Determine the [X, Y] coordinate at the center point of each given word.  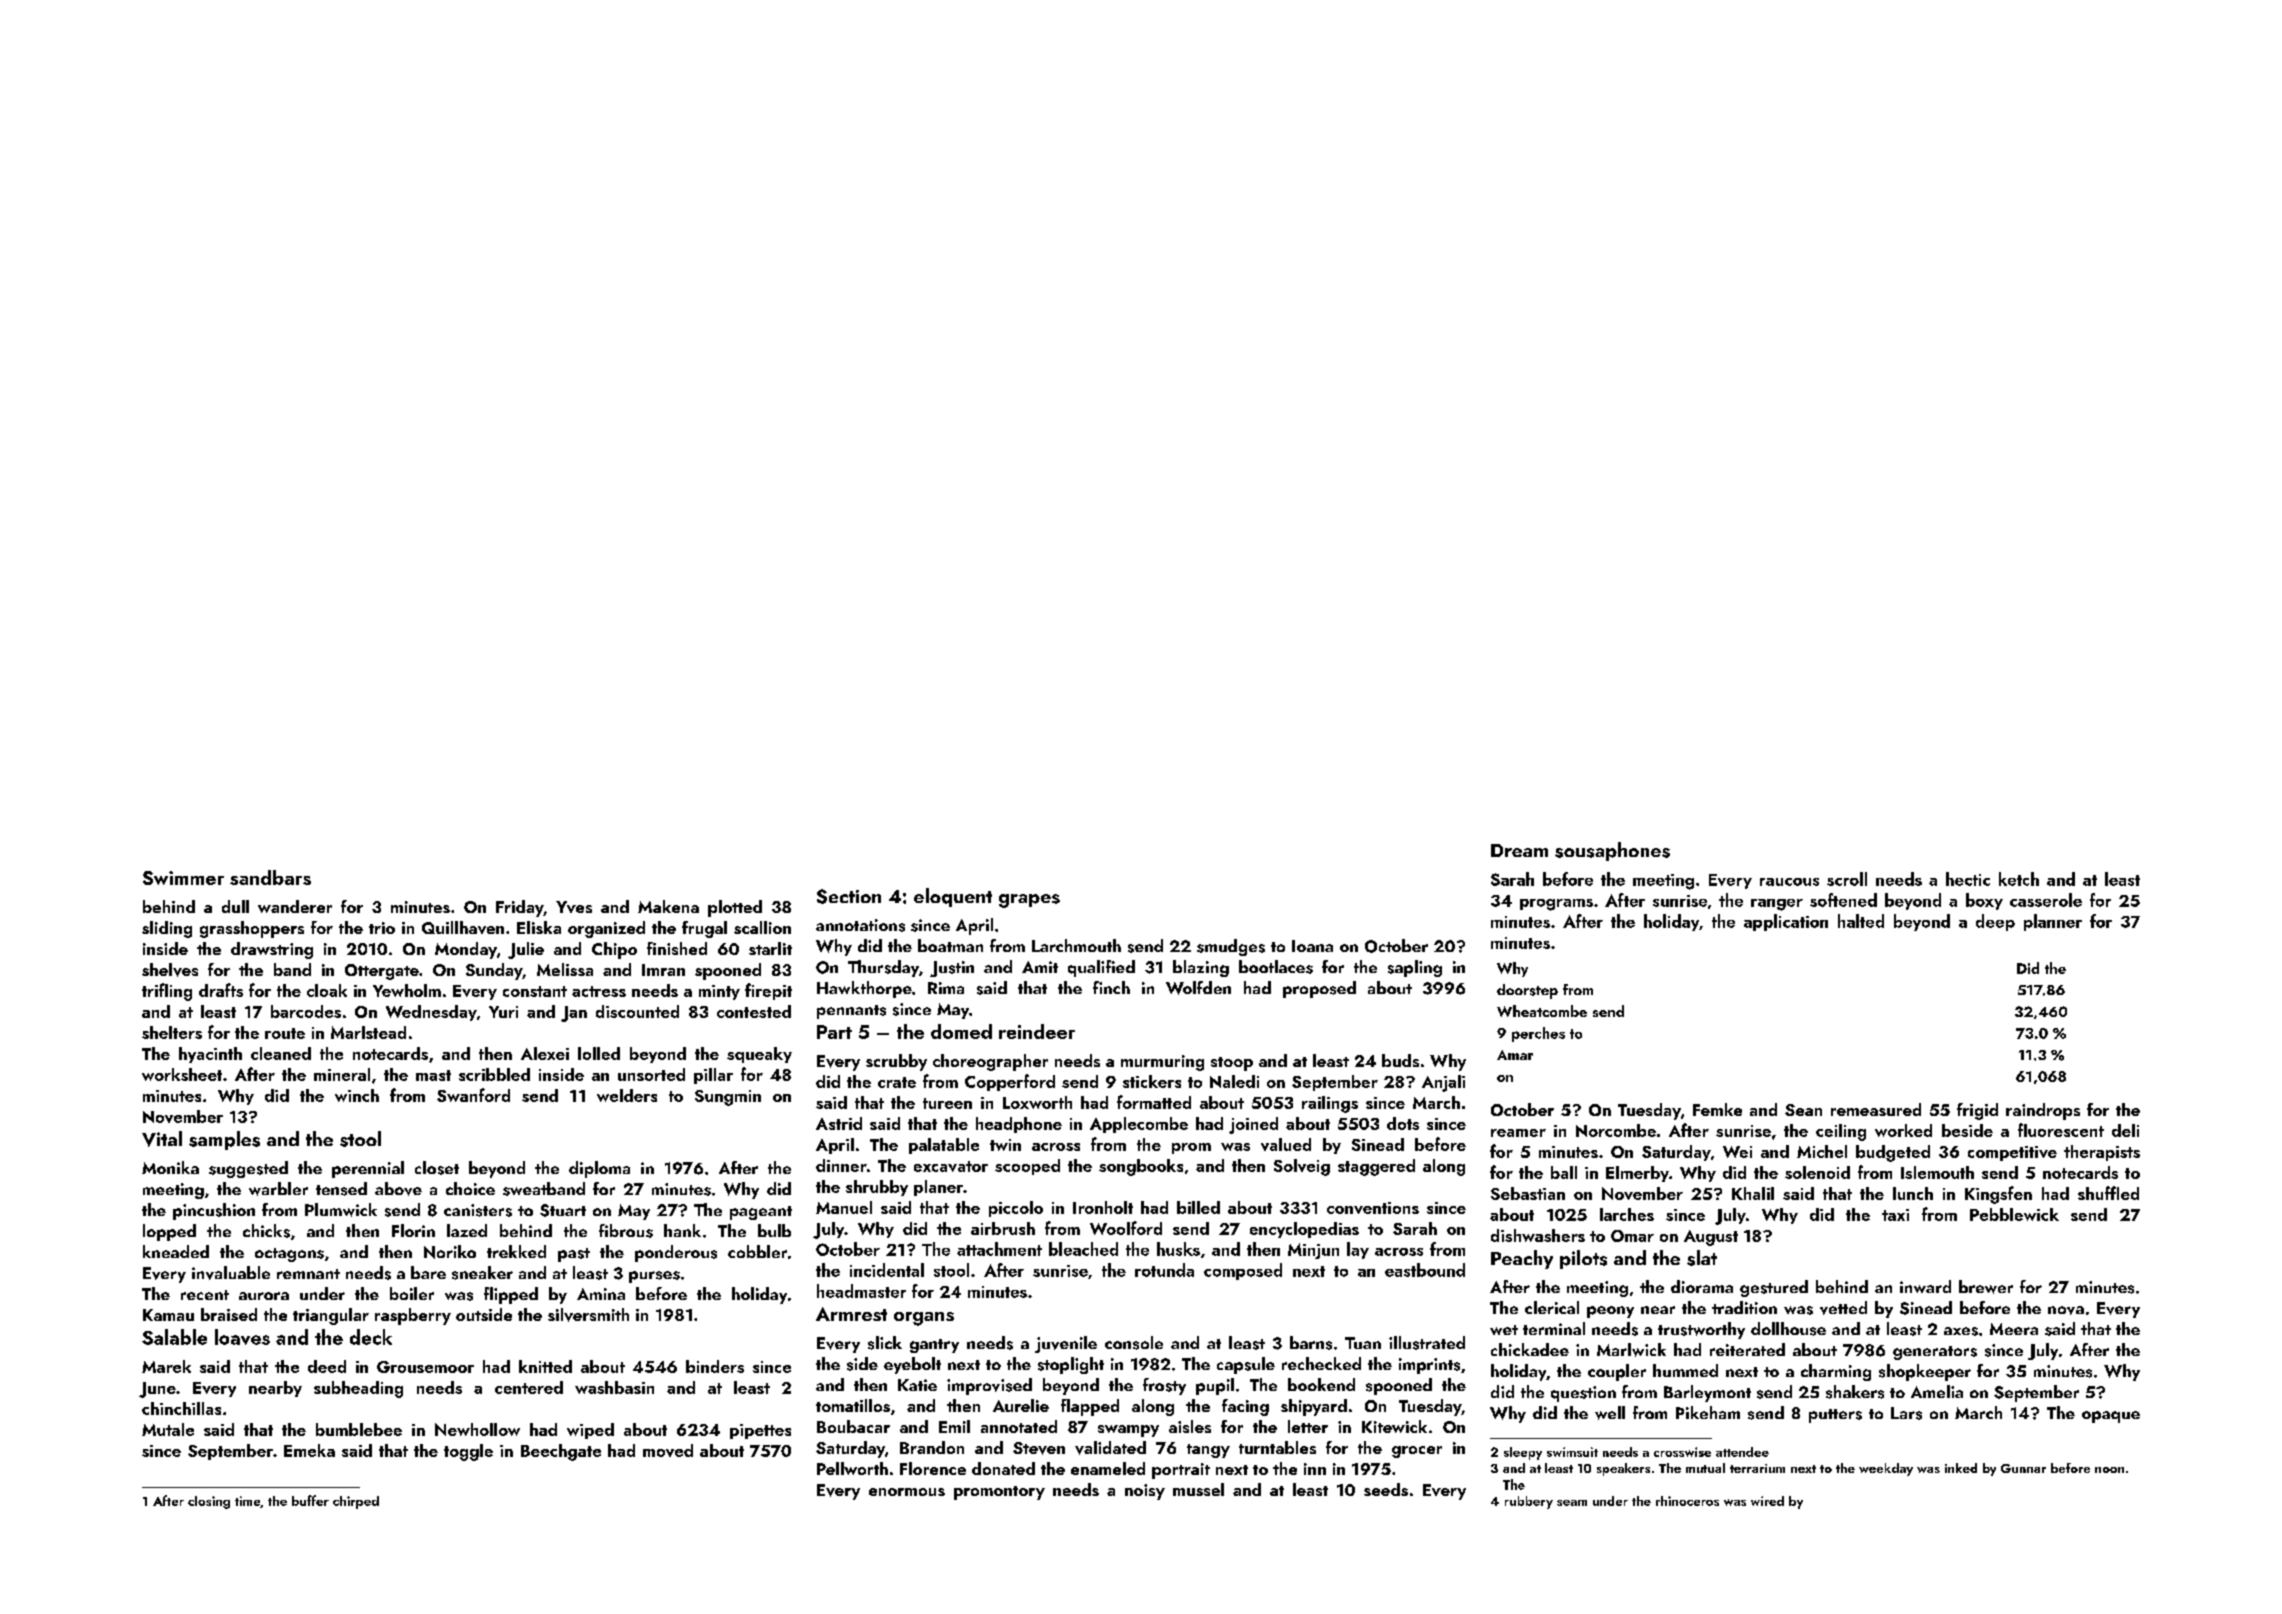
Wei [1737, 1152]
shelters [172, 1032]
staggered [1376, 1167]
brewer [1986, 1287]
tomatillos [853, 1405]
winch [357, 1095]
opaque [2111, 1417]
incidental [887, 1270]
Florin [413, 1230]
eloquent [953, 897]
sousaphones [1612, 851]
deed [327, 1366]
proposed [1319, 989]
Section [849, 896]
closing [209, 1502]
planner [2053, 922]
